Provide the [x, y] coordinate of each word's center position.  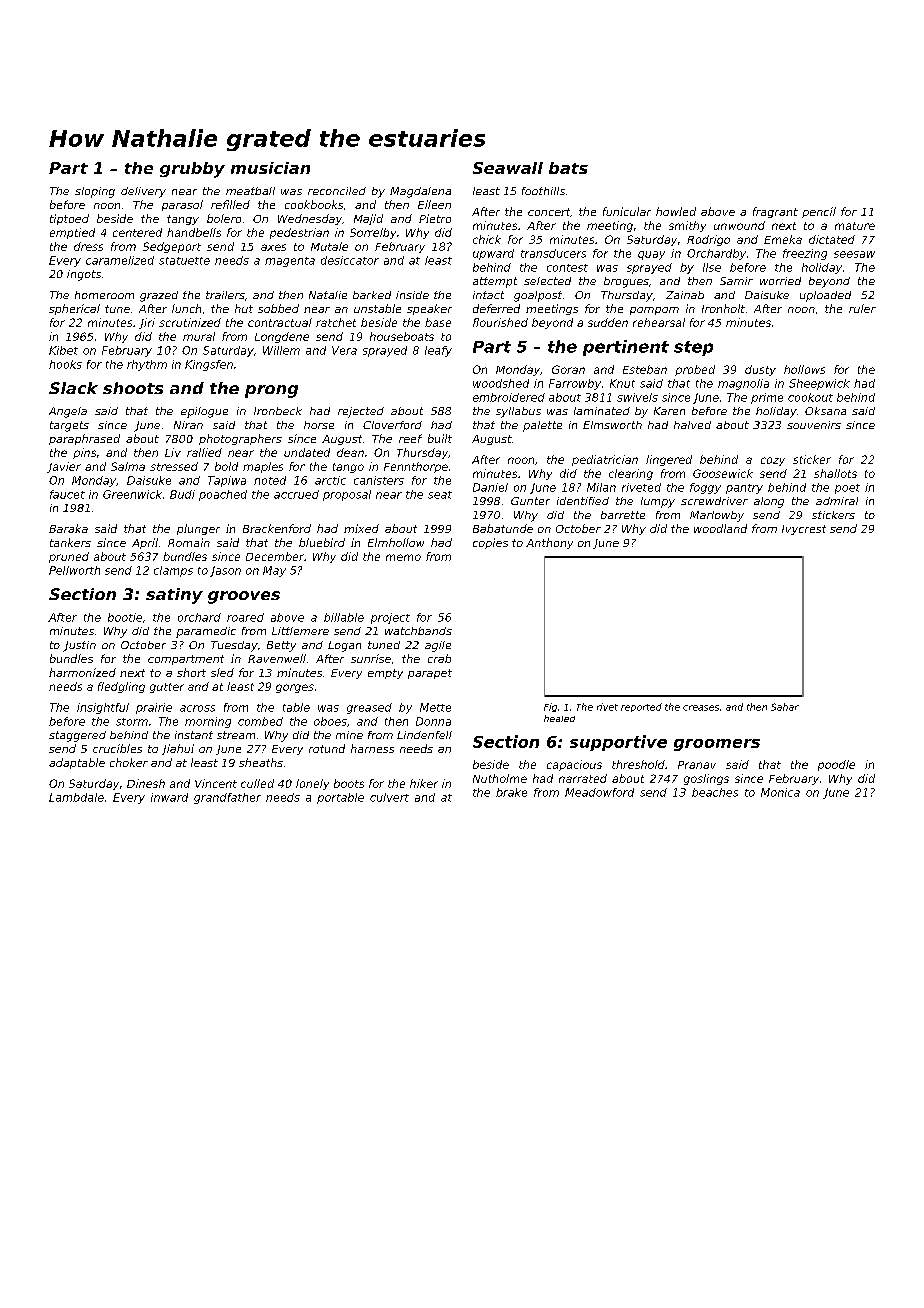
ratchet [336, 322]
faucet [67, 494]
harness [372, 748]
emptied [72, 233]
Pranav [697, 765]
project [390, 618]
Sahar [785, 707]
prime [767, 398]
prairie [154, 708]
